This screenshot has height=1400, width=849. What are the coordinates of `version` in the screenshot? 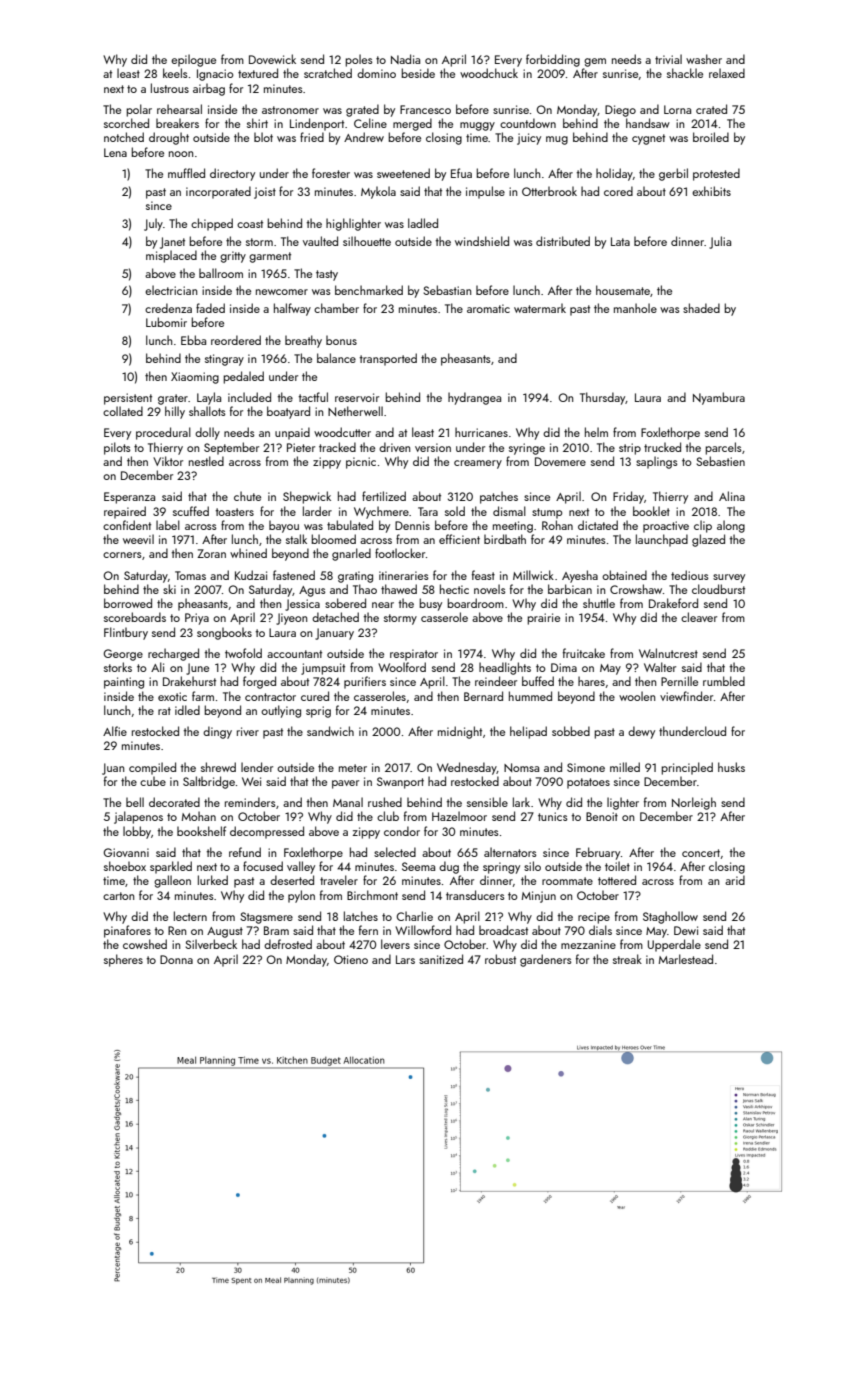 It's located at (433, 447).
